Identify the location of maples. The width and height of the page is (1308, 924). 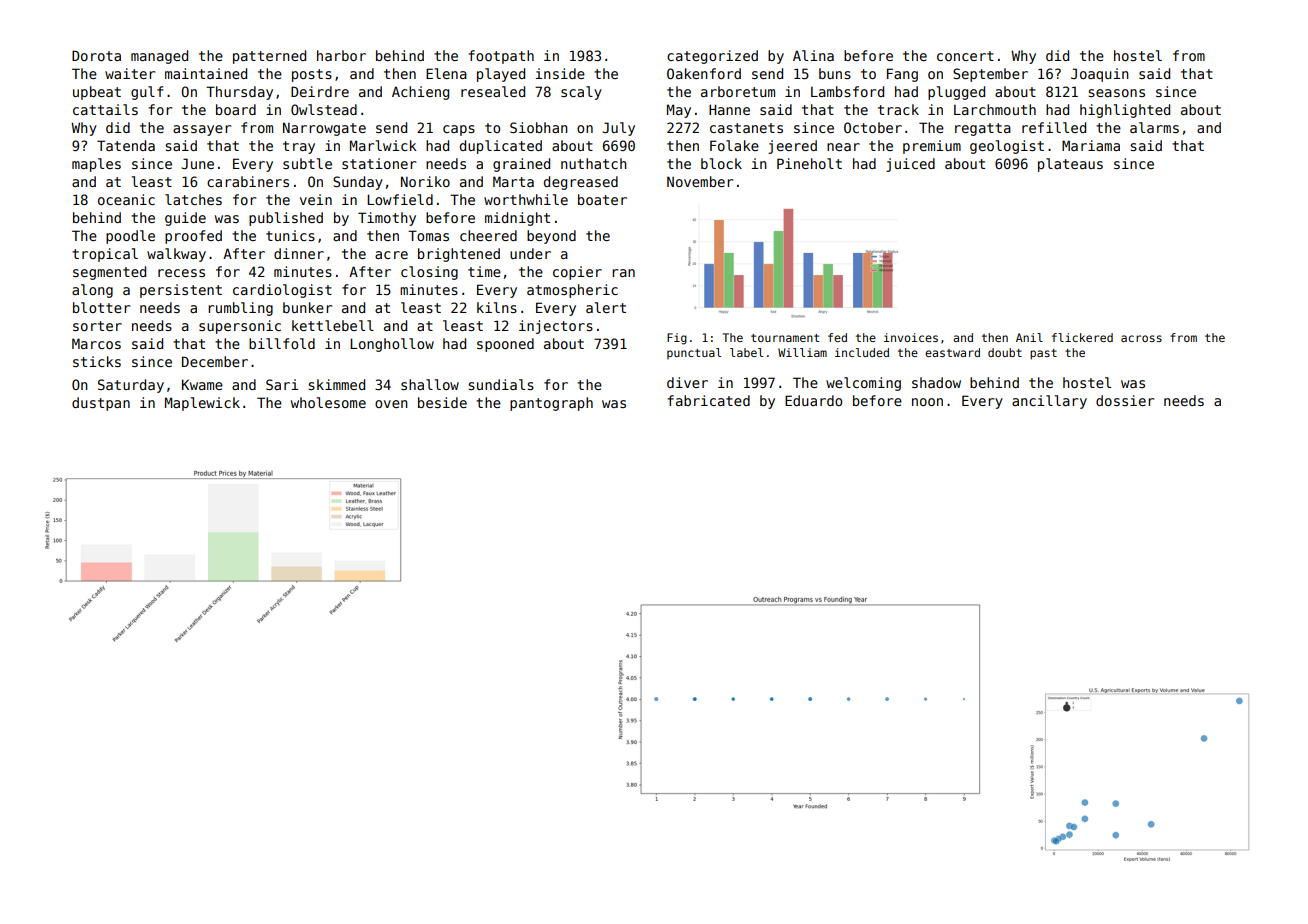
(96, 165).
